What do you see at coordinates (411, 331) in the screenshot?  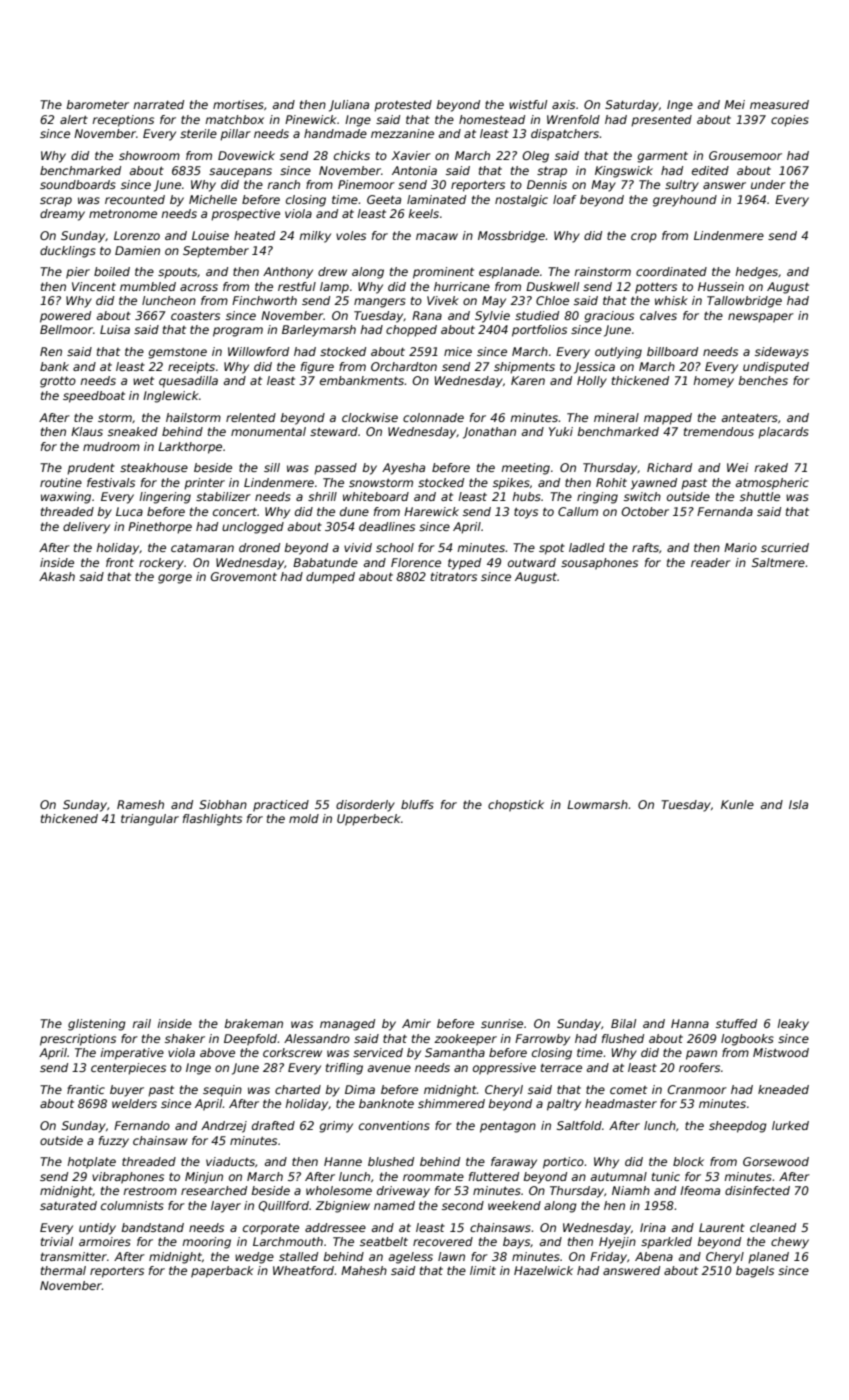 I see `chopped` at bounding box center [411, 331].
